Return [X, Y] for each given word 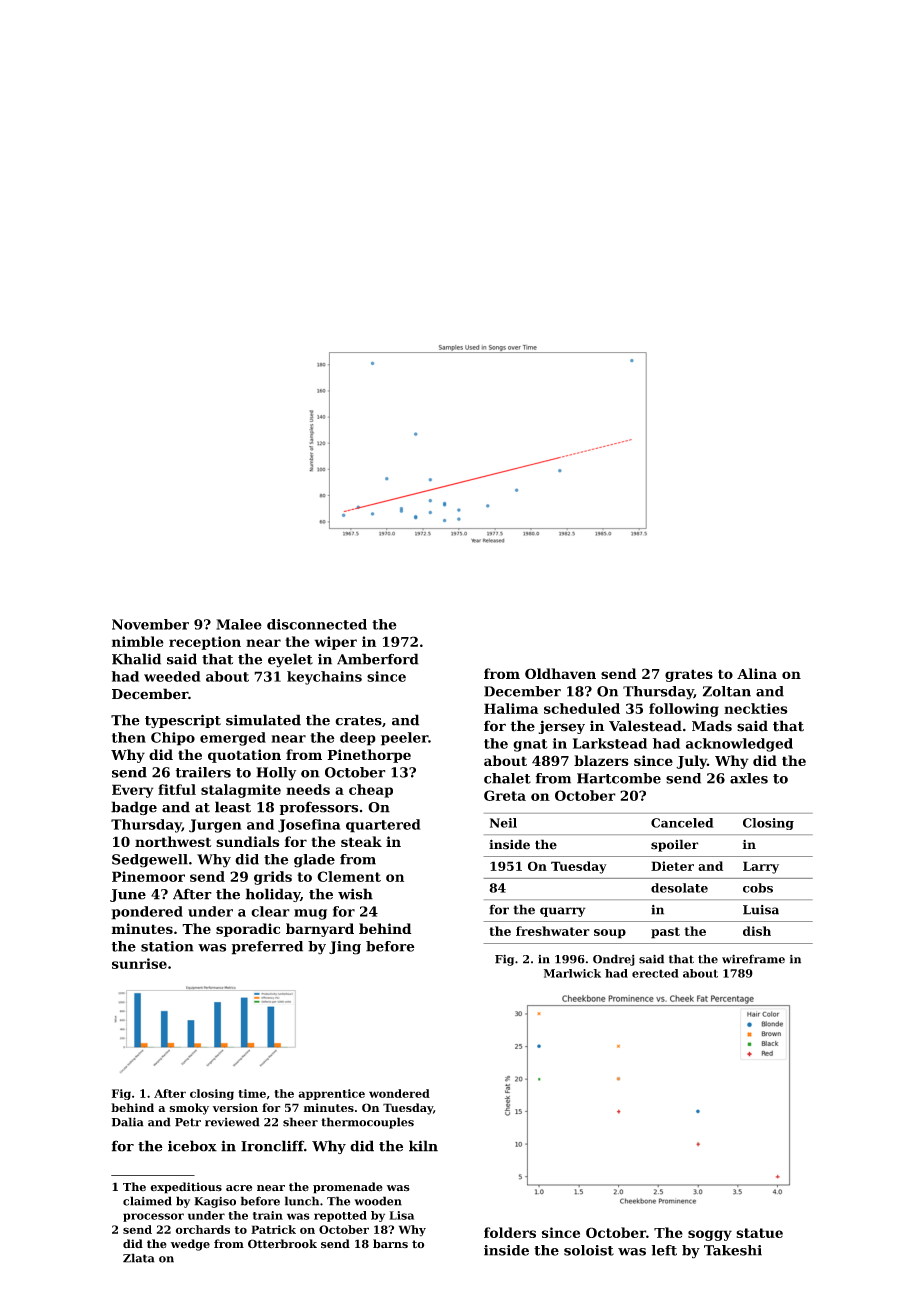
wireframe [753, 959]
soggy [710, 1235]
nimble [138, 641]
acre [239, 1188]
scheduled [582, 708]
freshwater [553, 931]
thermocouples [367, 1123]
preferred [267, 948]
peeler [404, 739]
